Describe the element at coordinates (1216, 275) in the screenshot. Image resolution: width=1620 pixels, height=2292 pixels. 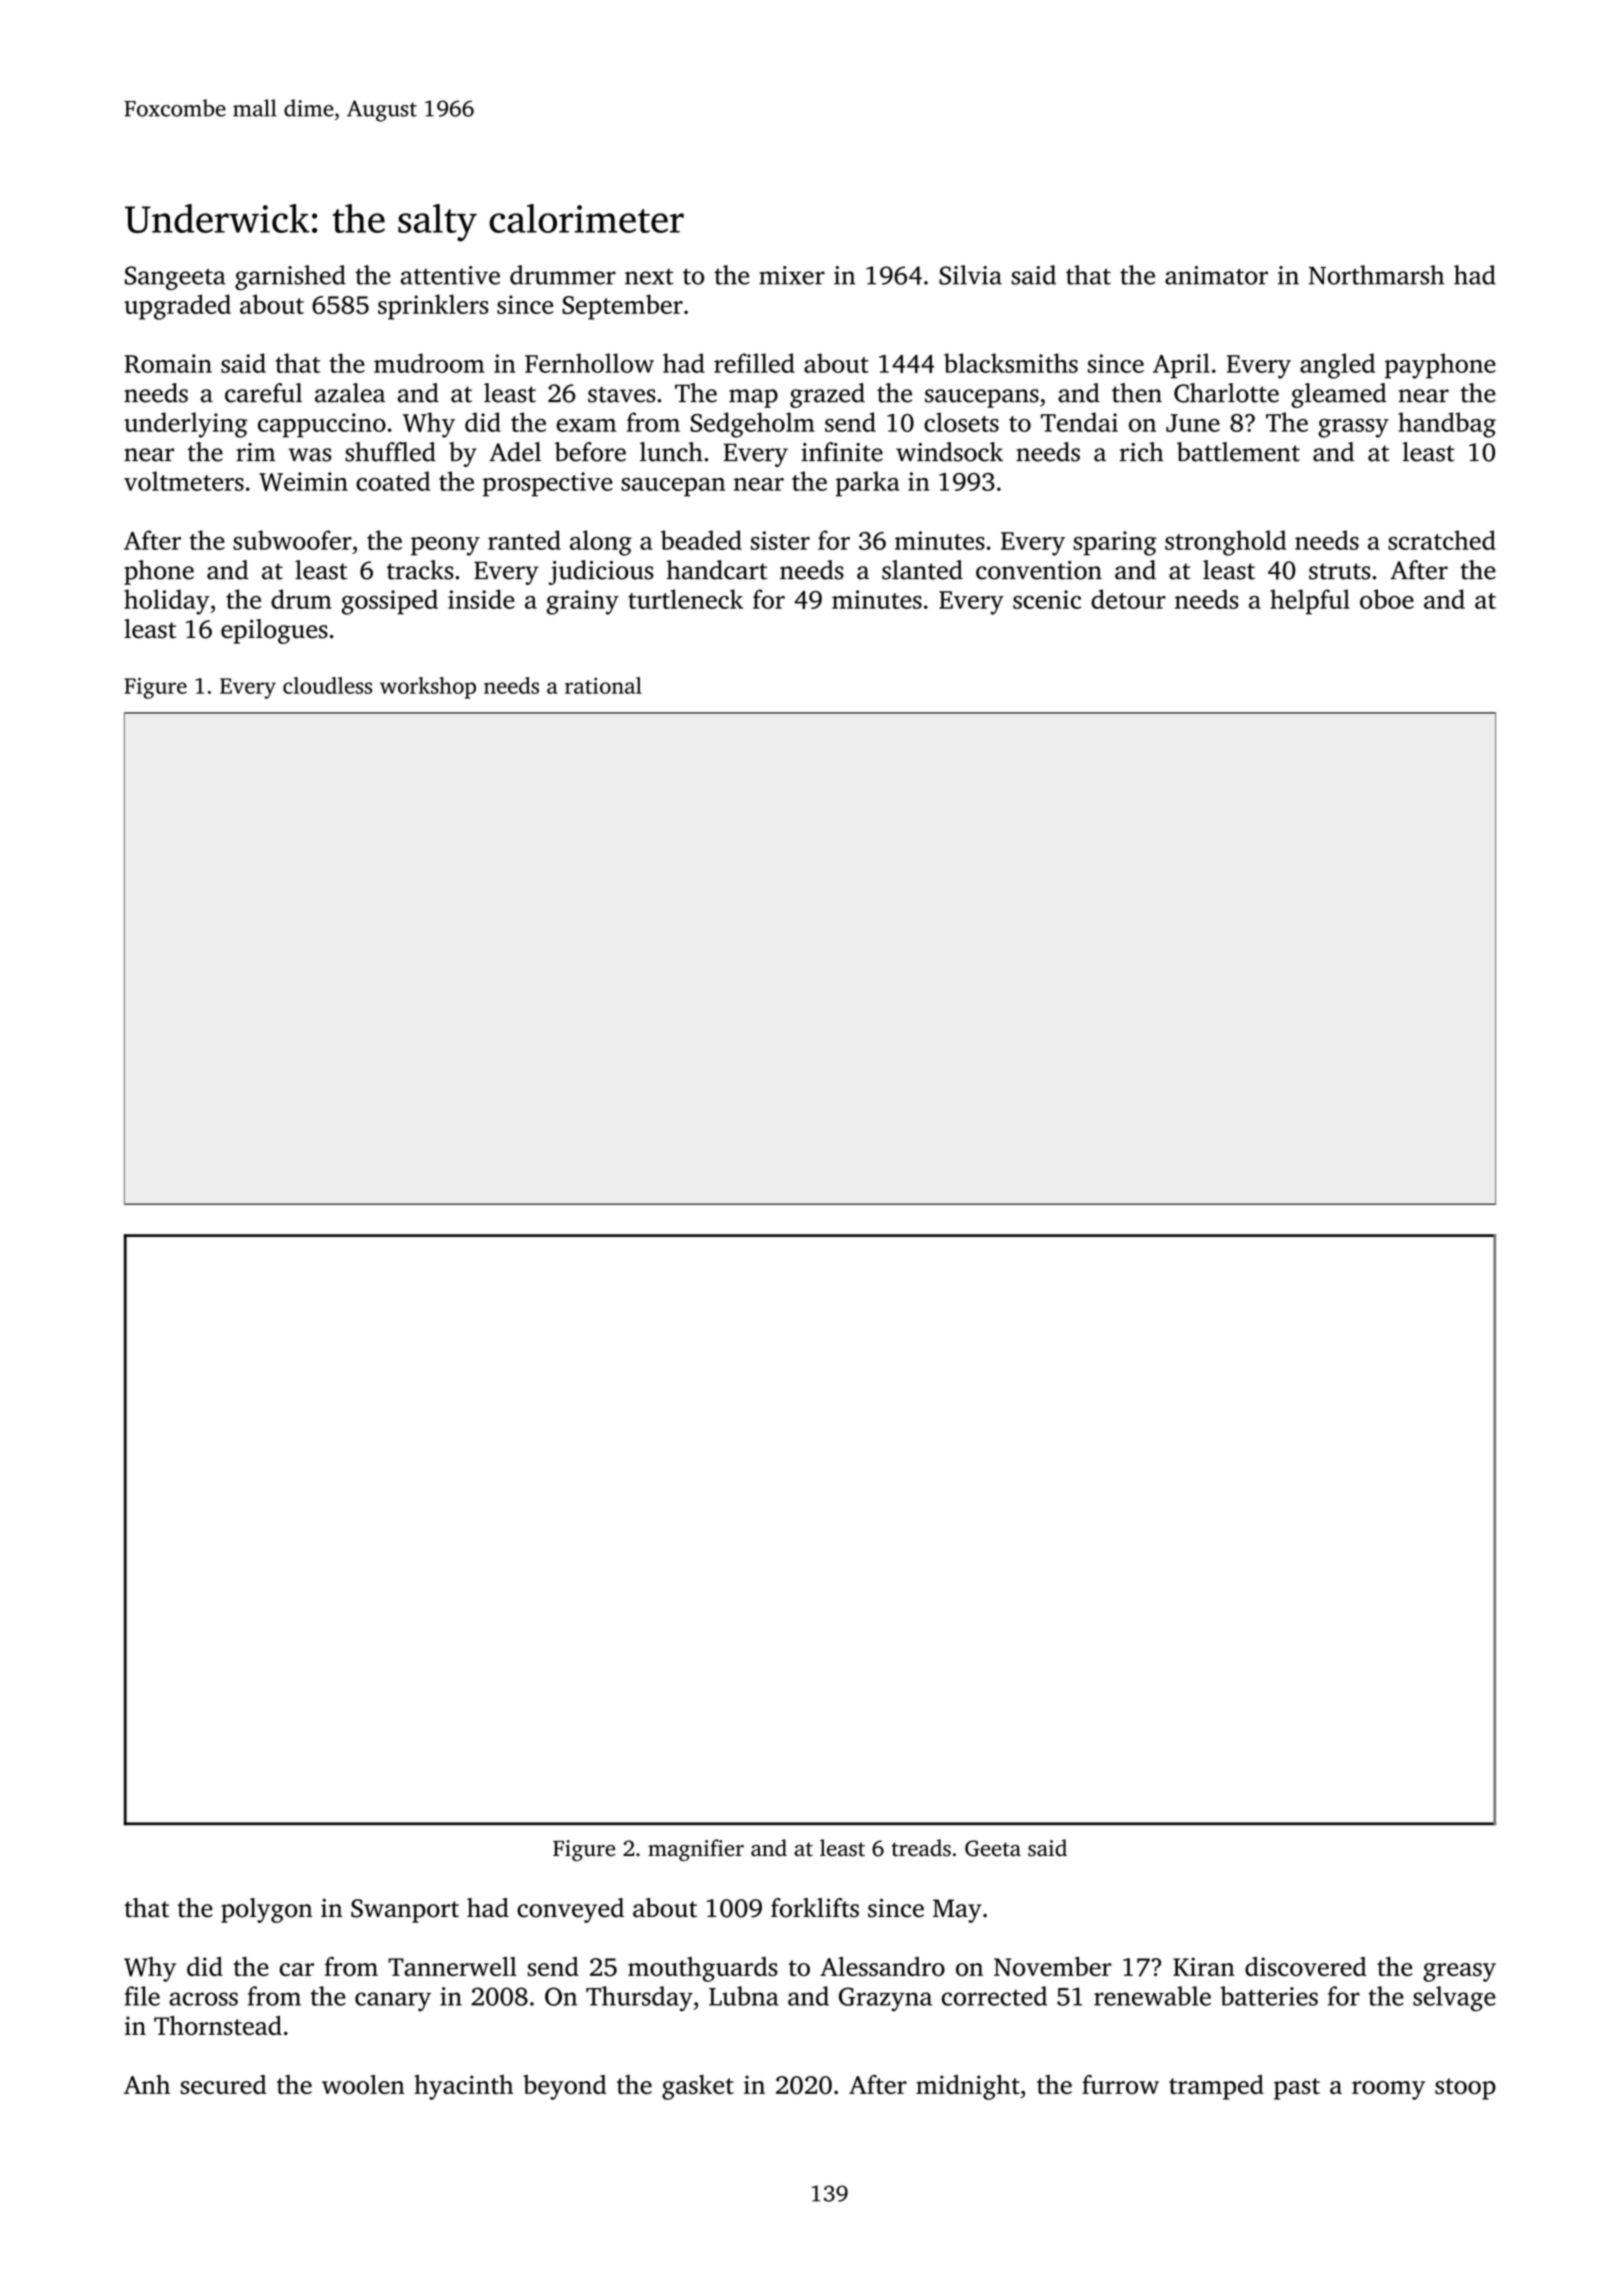
I see `animator` at that location.
